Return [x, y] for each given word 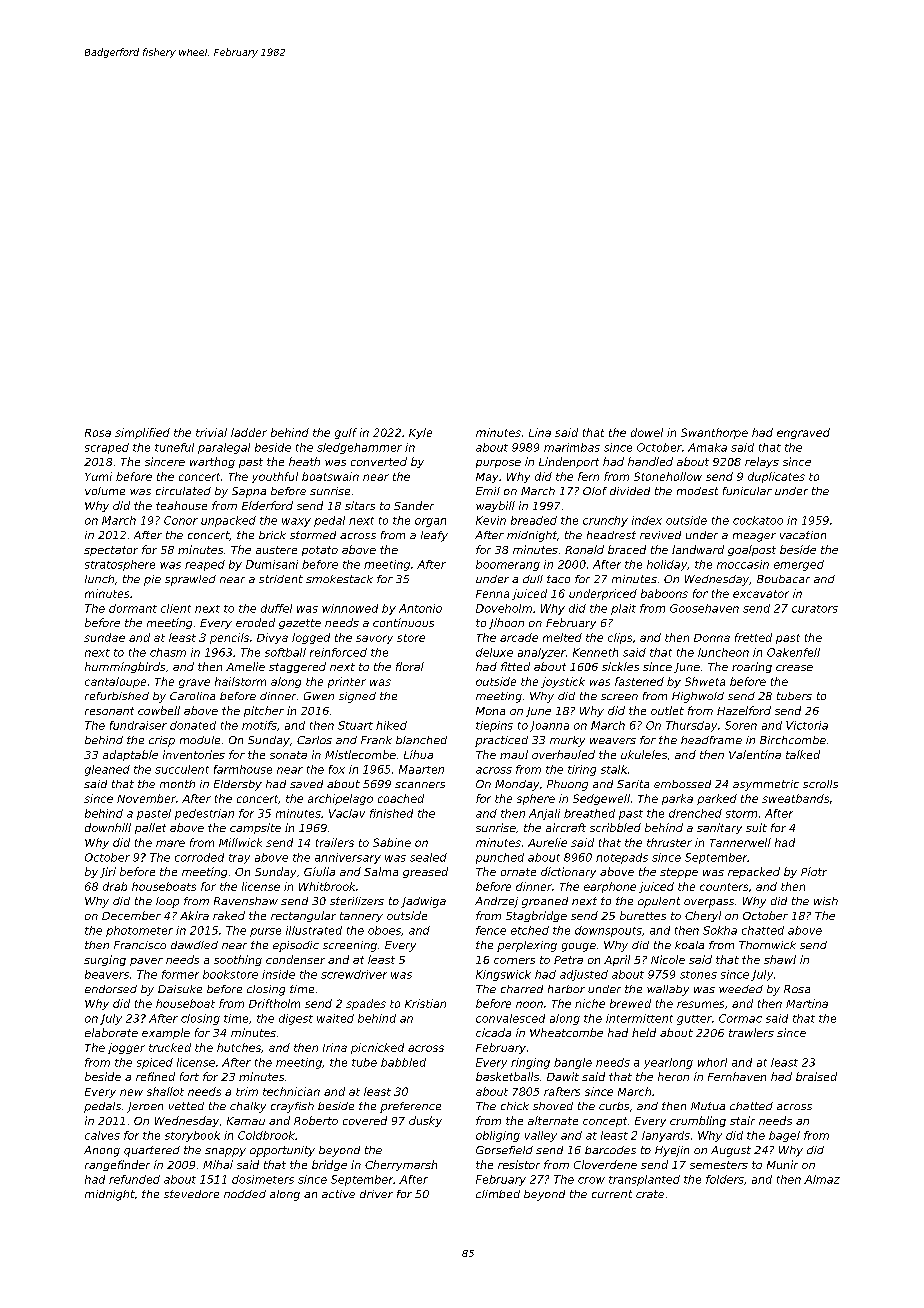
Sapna [249, 492]
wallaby [668, 990]
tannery [361, 917]
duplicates [776, 477]
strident [281, 579]
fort [189, 1076]
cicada [493, 1032]
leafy [434, 536]
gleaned [107, 770]
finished [391, 813]
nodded [245, 1194]
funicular [747, 491]
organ [430, 522]
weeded [741, 989]
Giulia [319, 871]
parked [717, 799]
